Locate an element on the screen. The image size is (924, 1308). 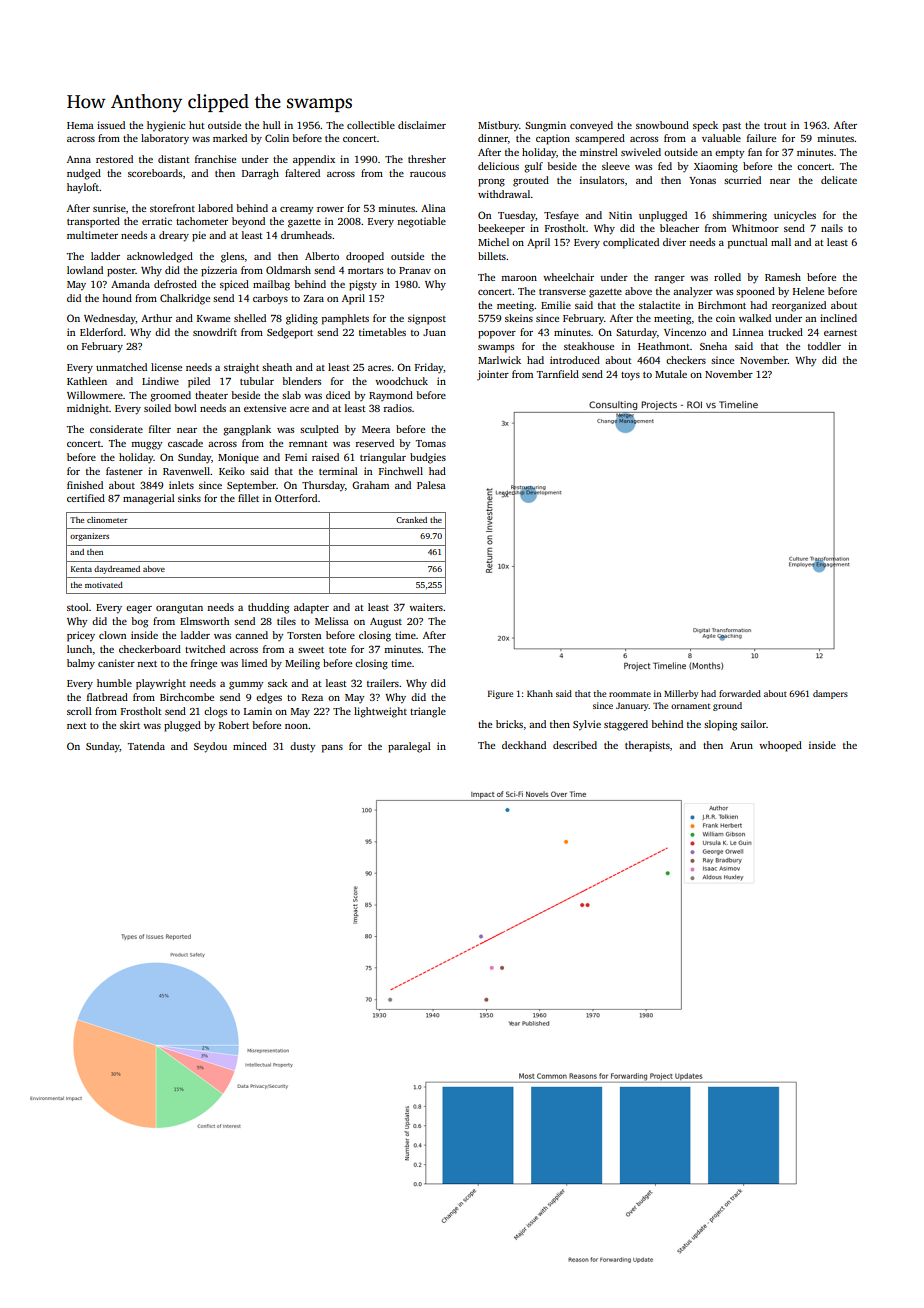
swiveled is located at coordinates (641, 152).
